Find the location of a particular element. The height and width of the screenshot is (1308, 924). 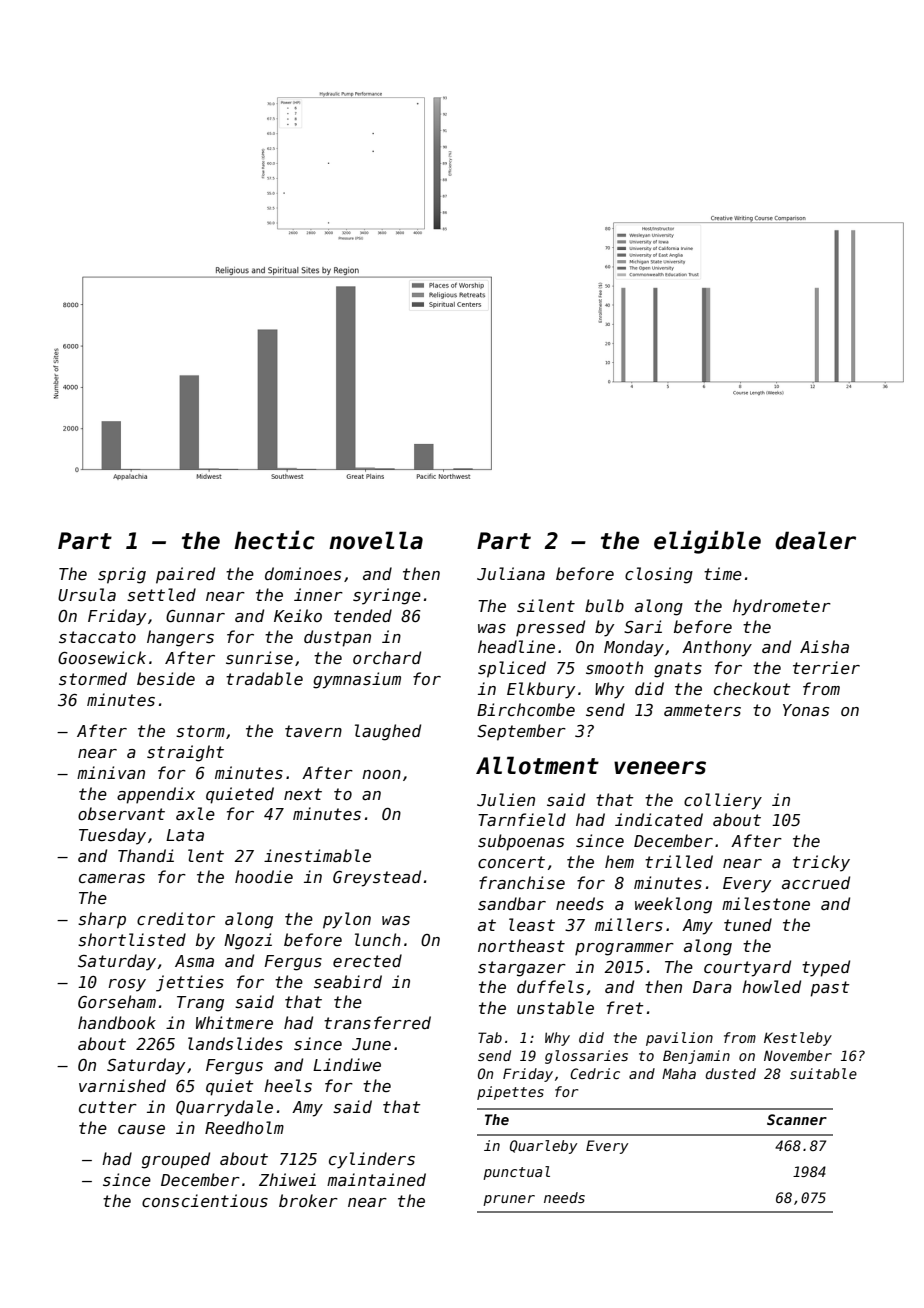

colliery is located at coordinates (723, 801).
